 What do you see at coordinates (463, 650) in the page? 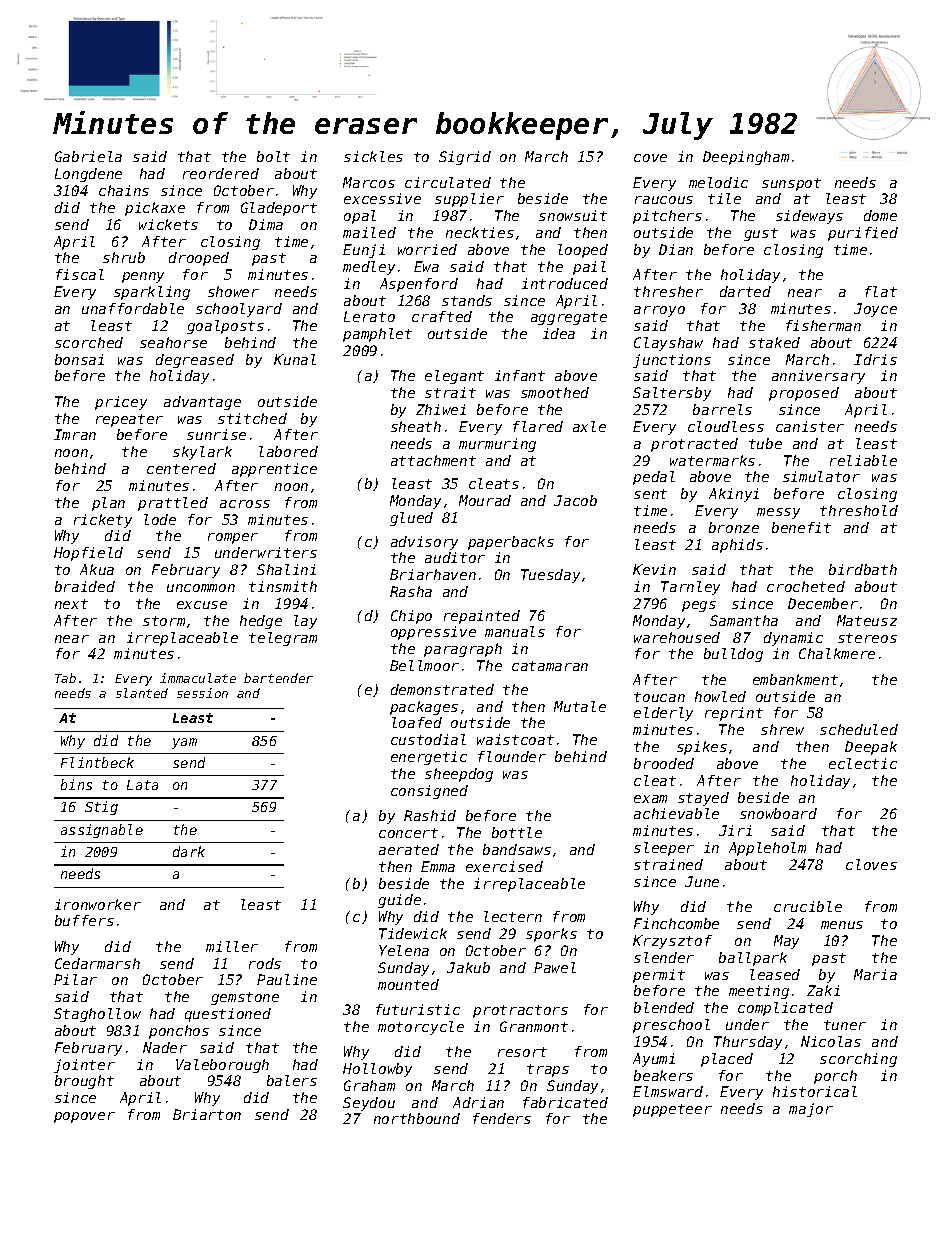
I see `paragraph` at bounding box center [463, 650].
